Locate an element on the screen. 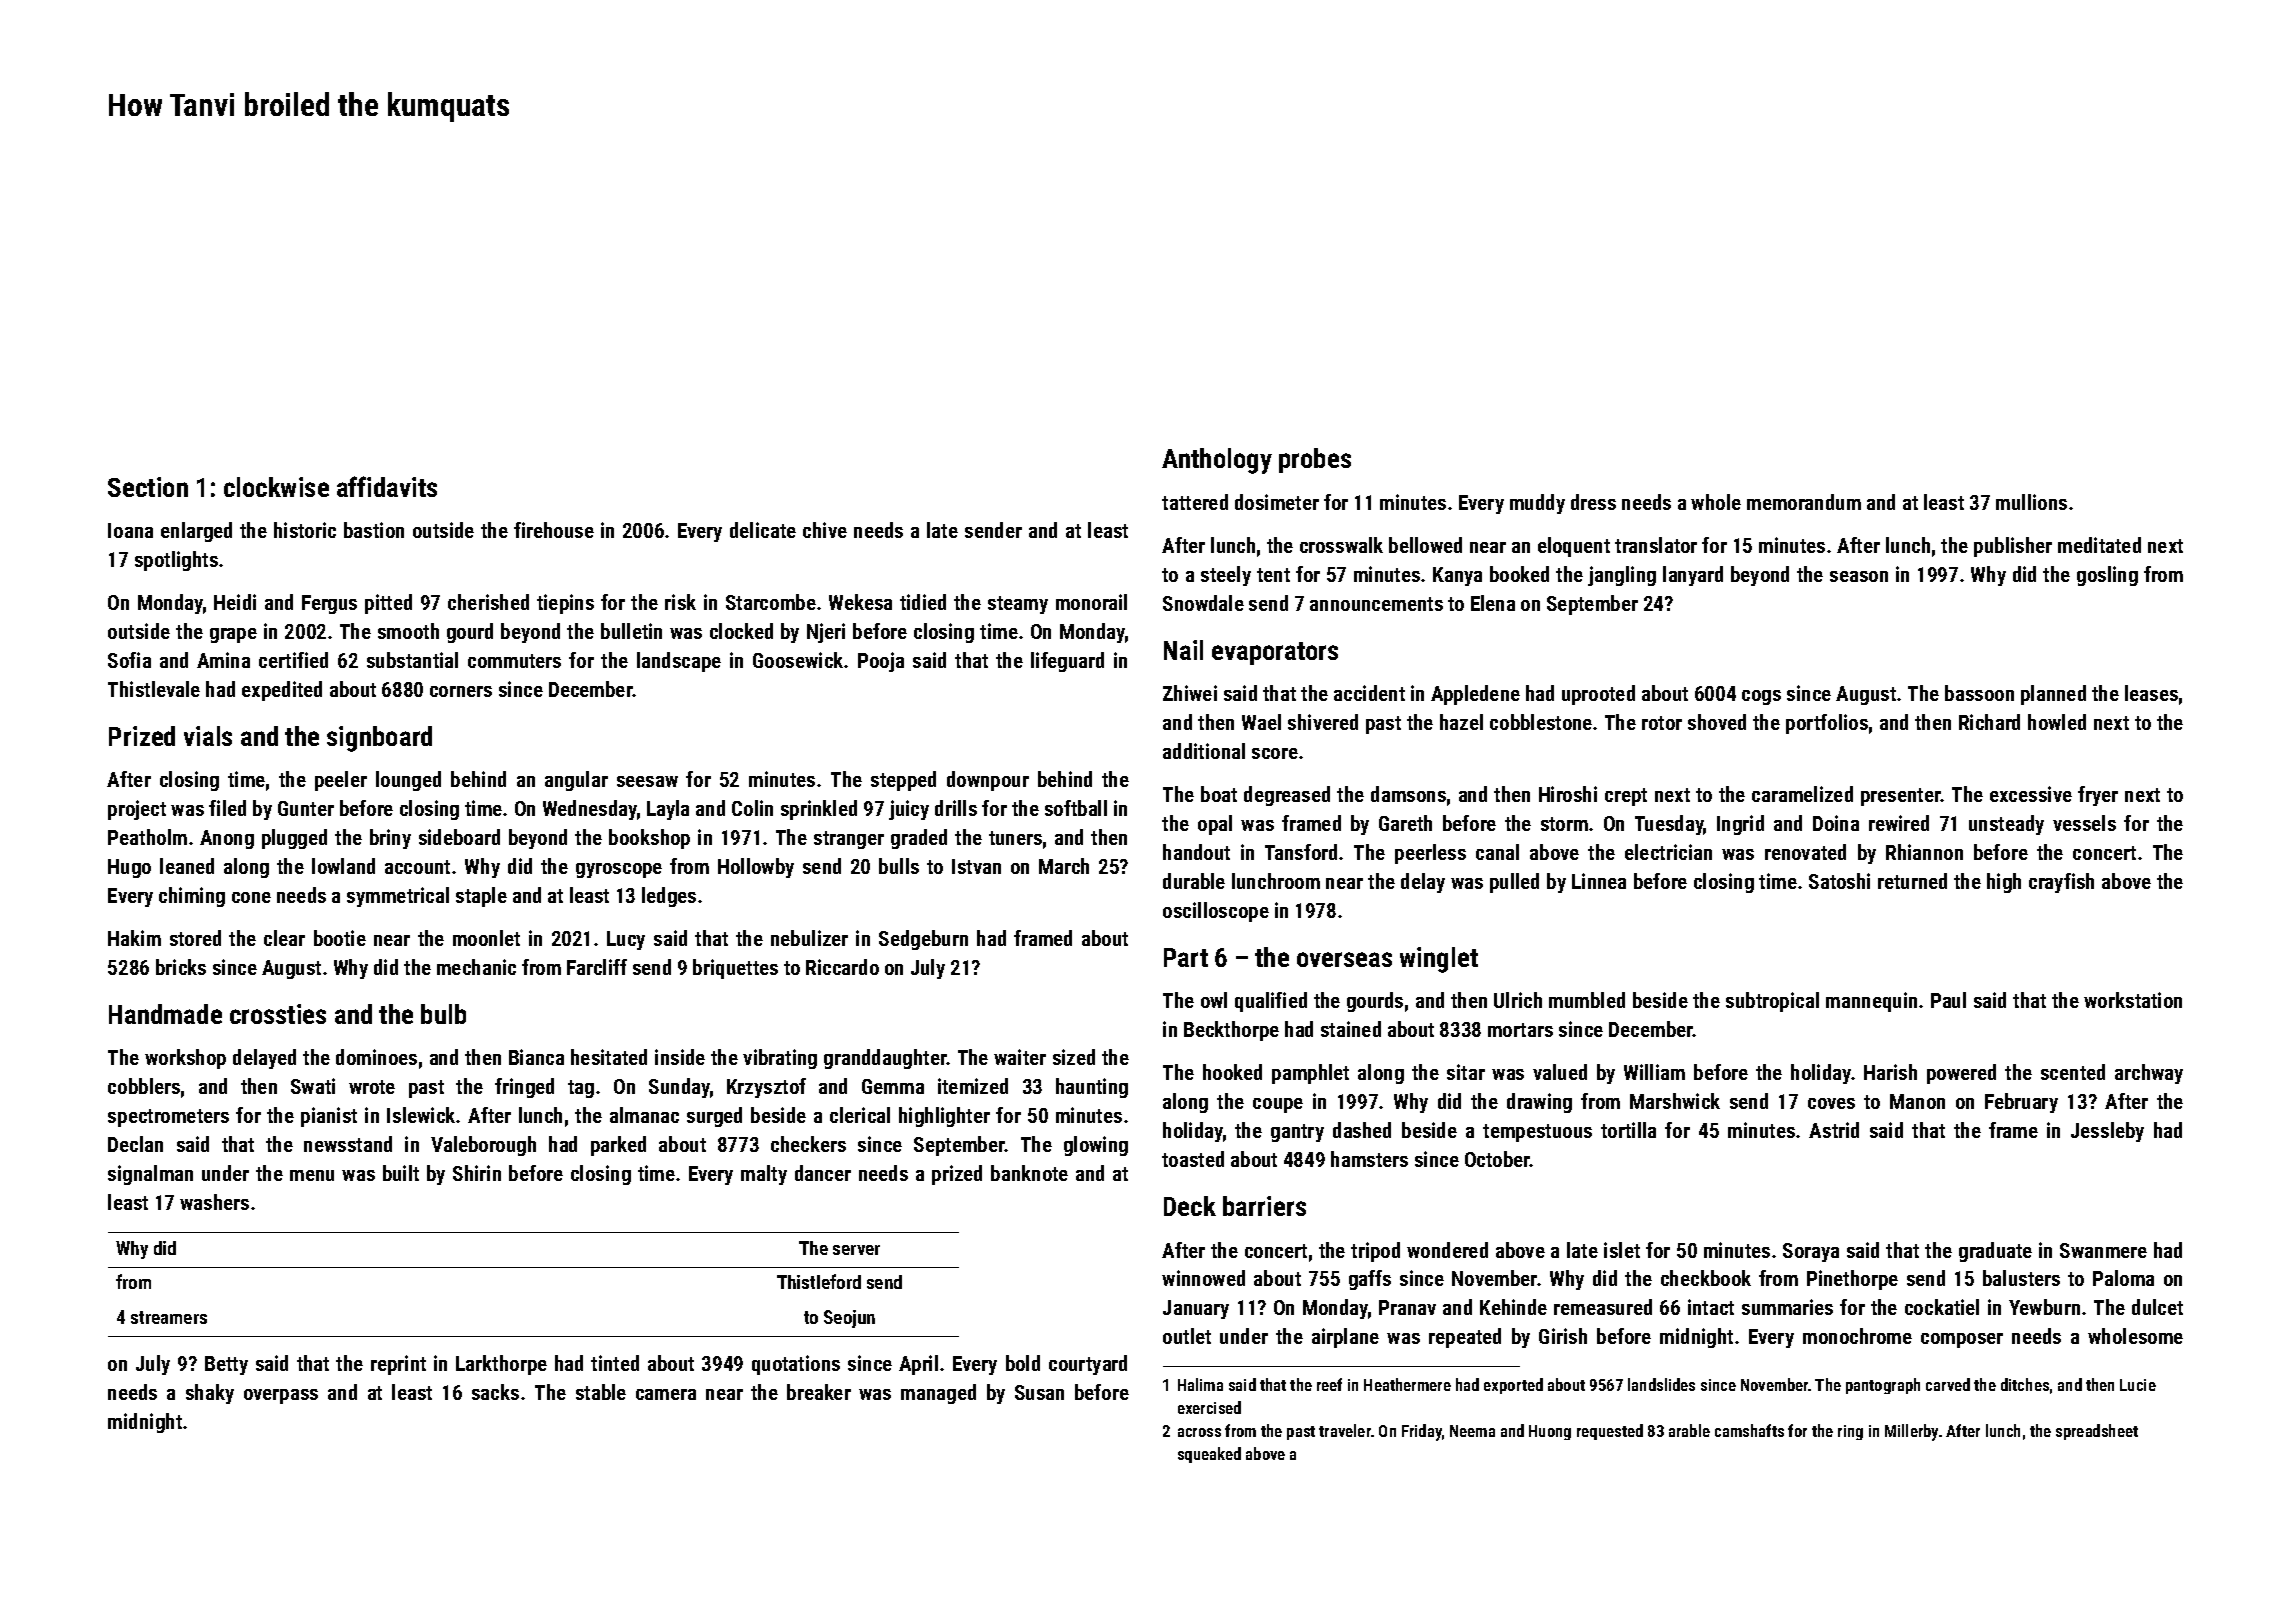  tattered is located at coordinates (1195, 502).
